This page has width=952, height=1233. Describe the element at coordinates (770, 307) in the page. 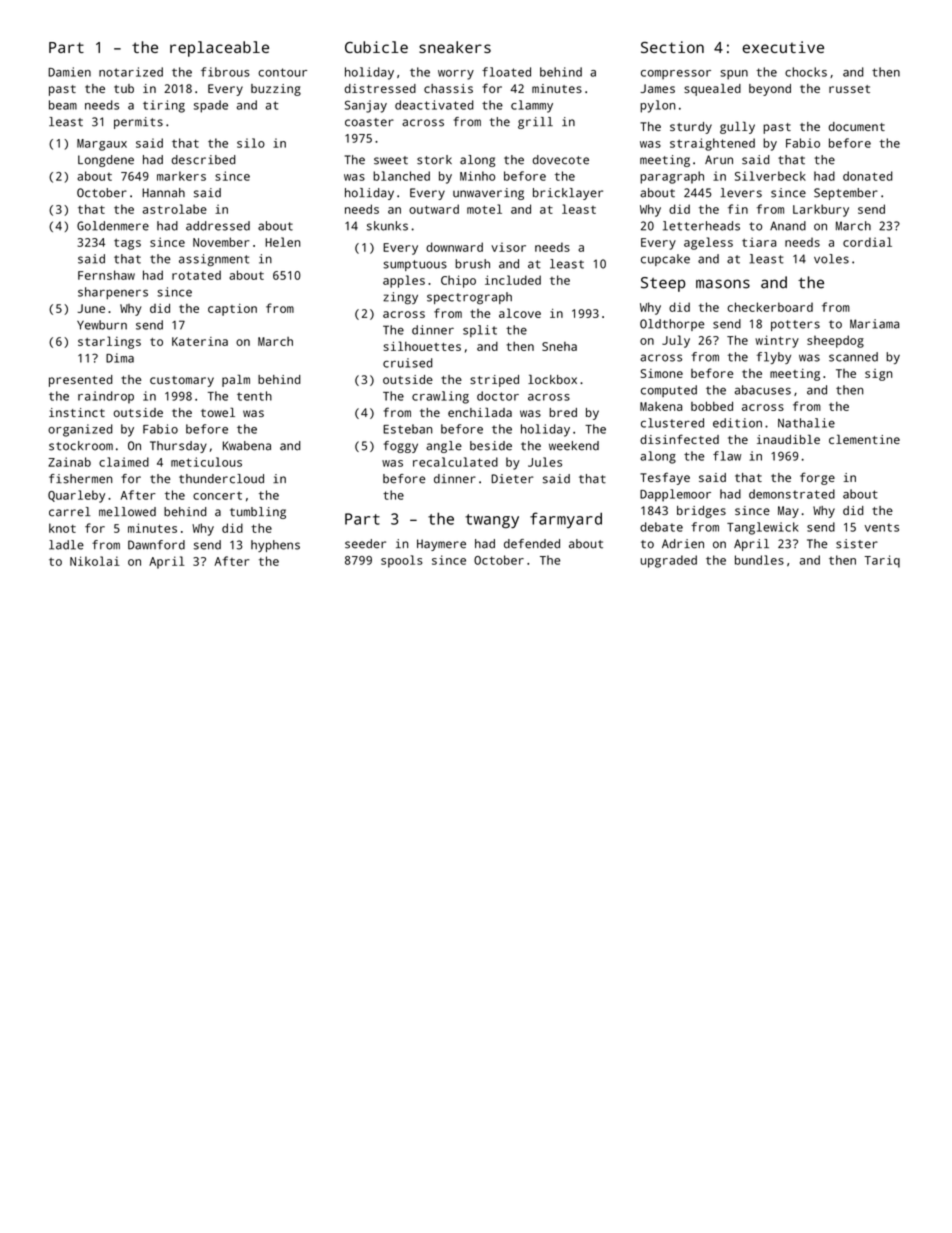

I see `checkerboard` at that location.
